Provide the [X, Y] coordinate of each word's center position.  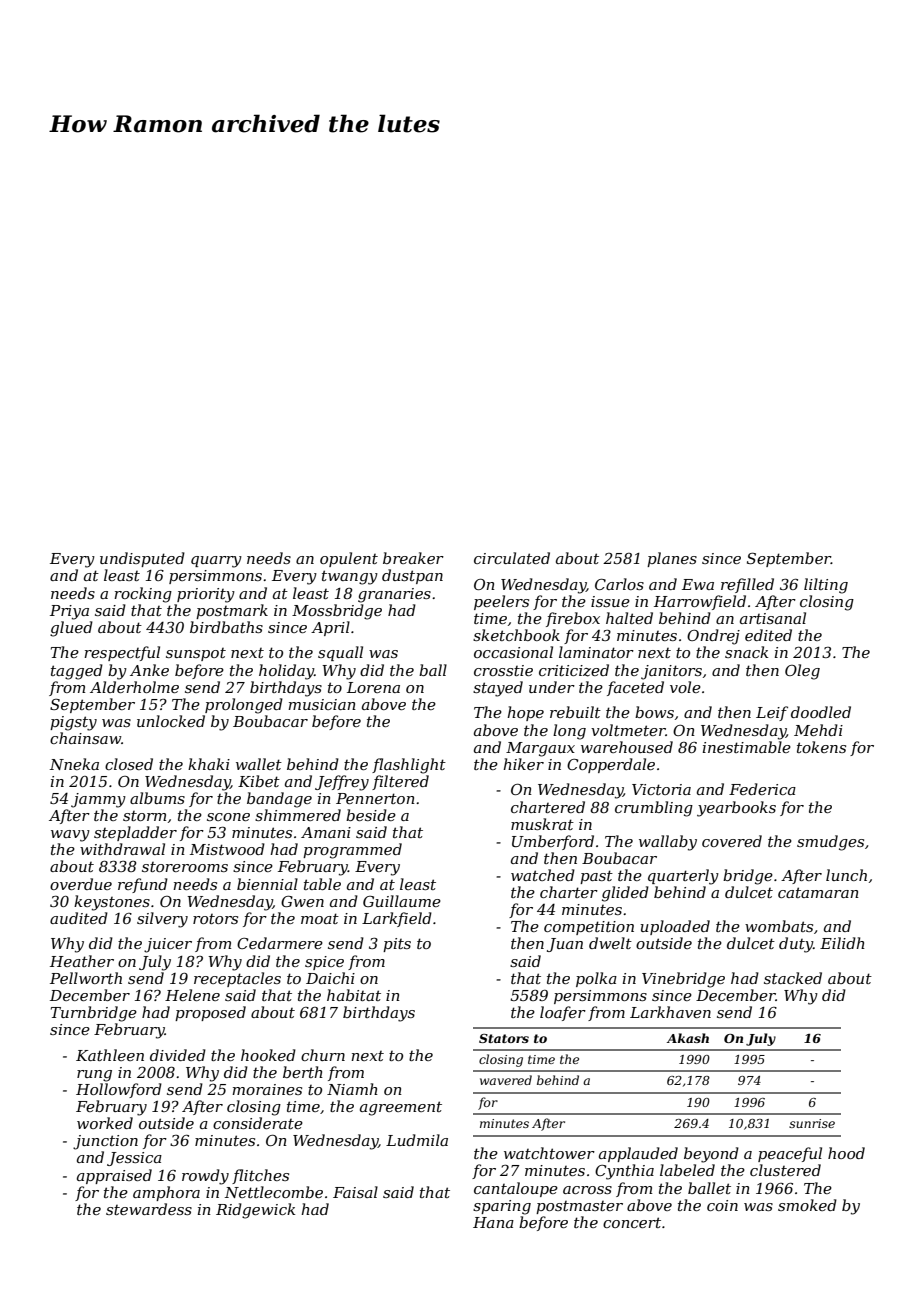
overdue [81, 884]
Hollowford [119, 1090]
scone [228, 817]
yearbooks [736, 809]
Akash [688, 1038]
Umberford [553, 842]
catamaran [818, 892]
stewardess [149, 1209]
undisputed [142, 559]
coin [722, 1205]
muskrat [542, 824]
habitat [354, 995]
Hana [493, 1222]
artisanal [773, 618]
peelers [501, 602]
